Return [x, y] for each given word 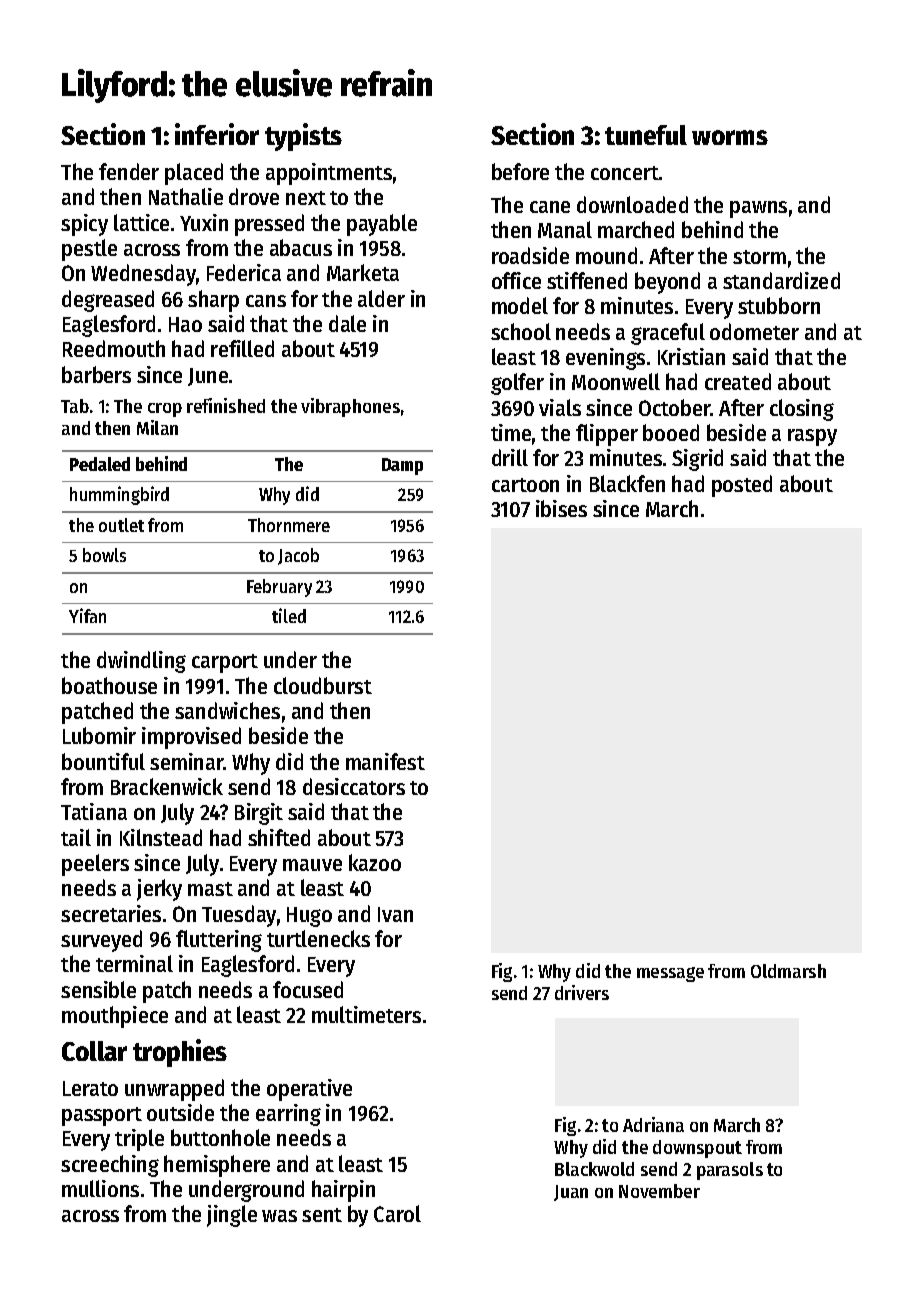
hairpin [343, 1191]
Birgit [259, 814]
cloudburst [323, 685]
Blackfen [627, 483]
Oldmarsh [788, 971]
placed [194, 174]
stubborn [779, 305]
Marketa [363, 272]
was [279, 1216]
